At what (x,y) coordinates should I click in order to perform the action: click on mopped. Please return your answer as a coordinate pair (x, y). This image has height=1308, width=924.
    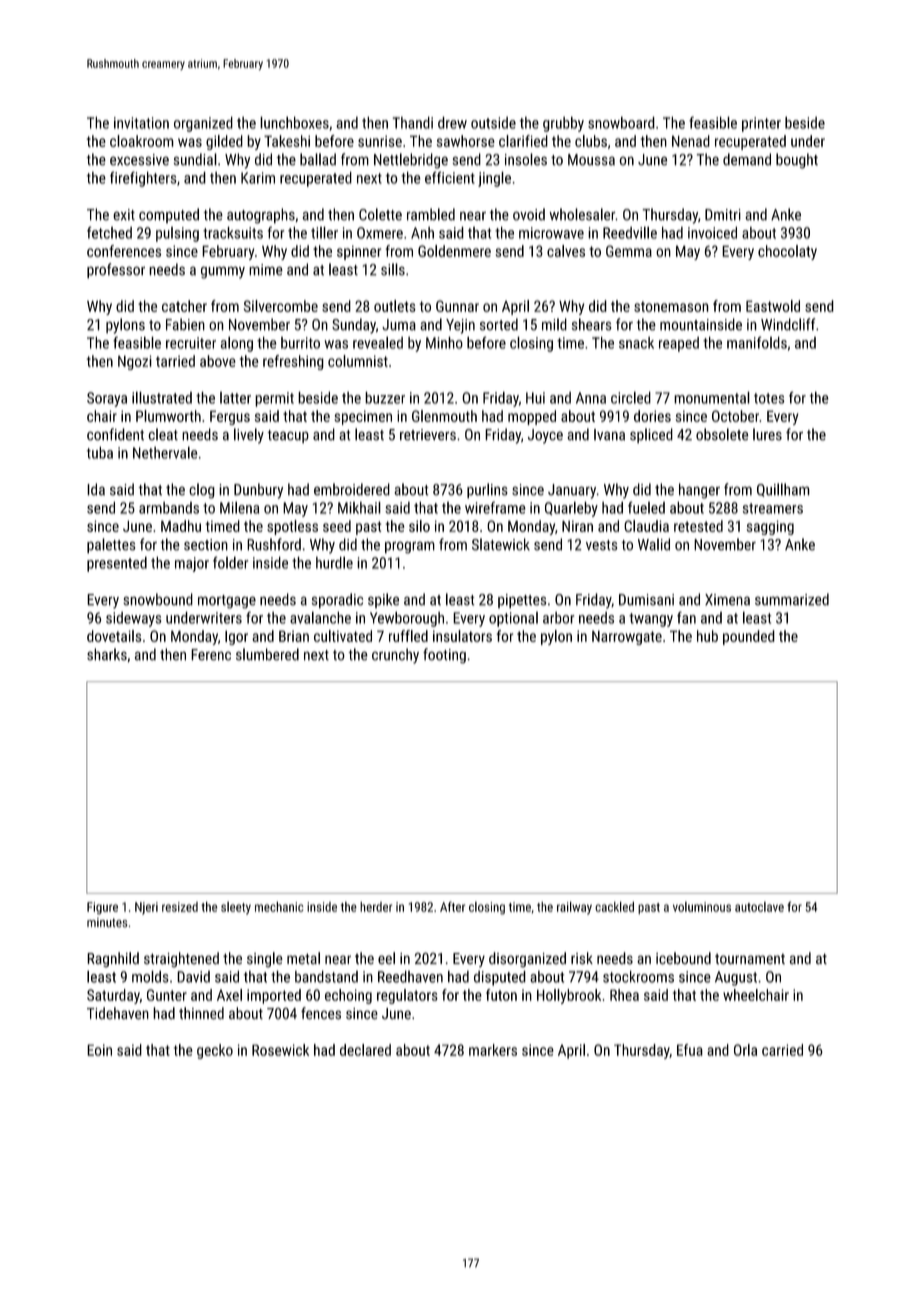
    Looking at the image, I should click on (532, 417).
